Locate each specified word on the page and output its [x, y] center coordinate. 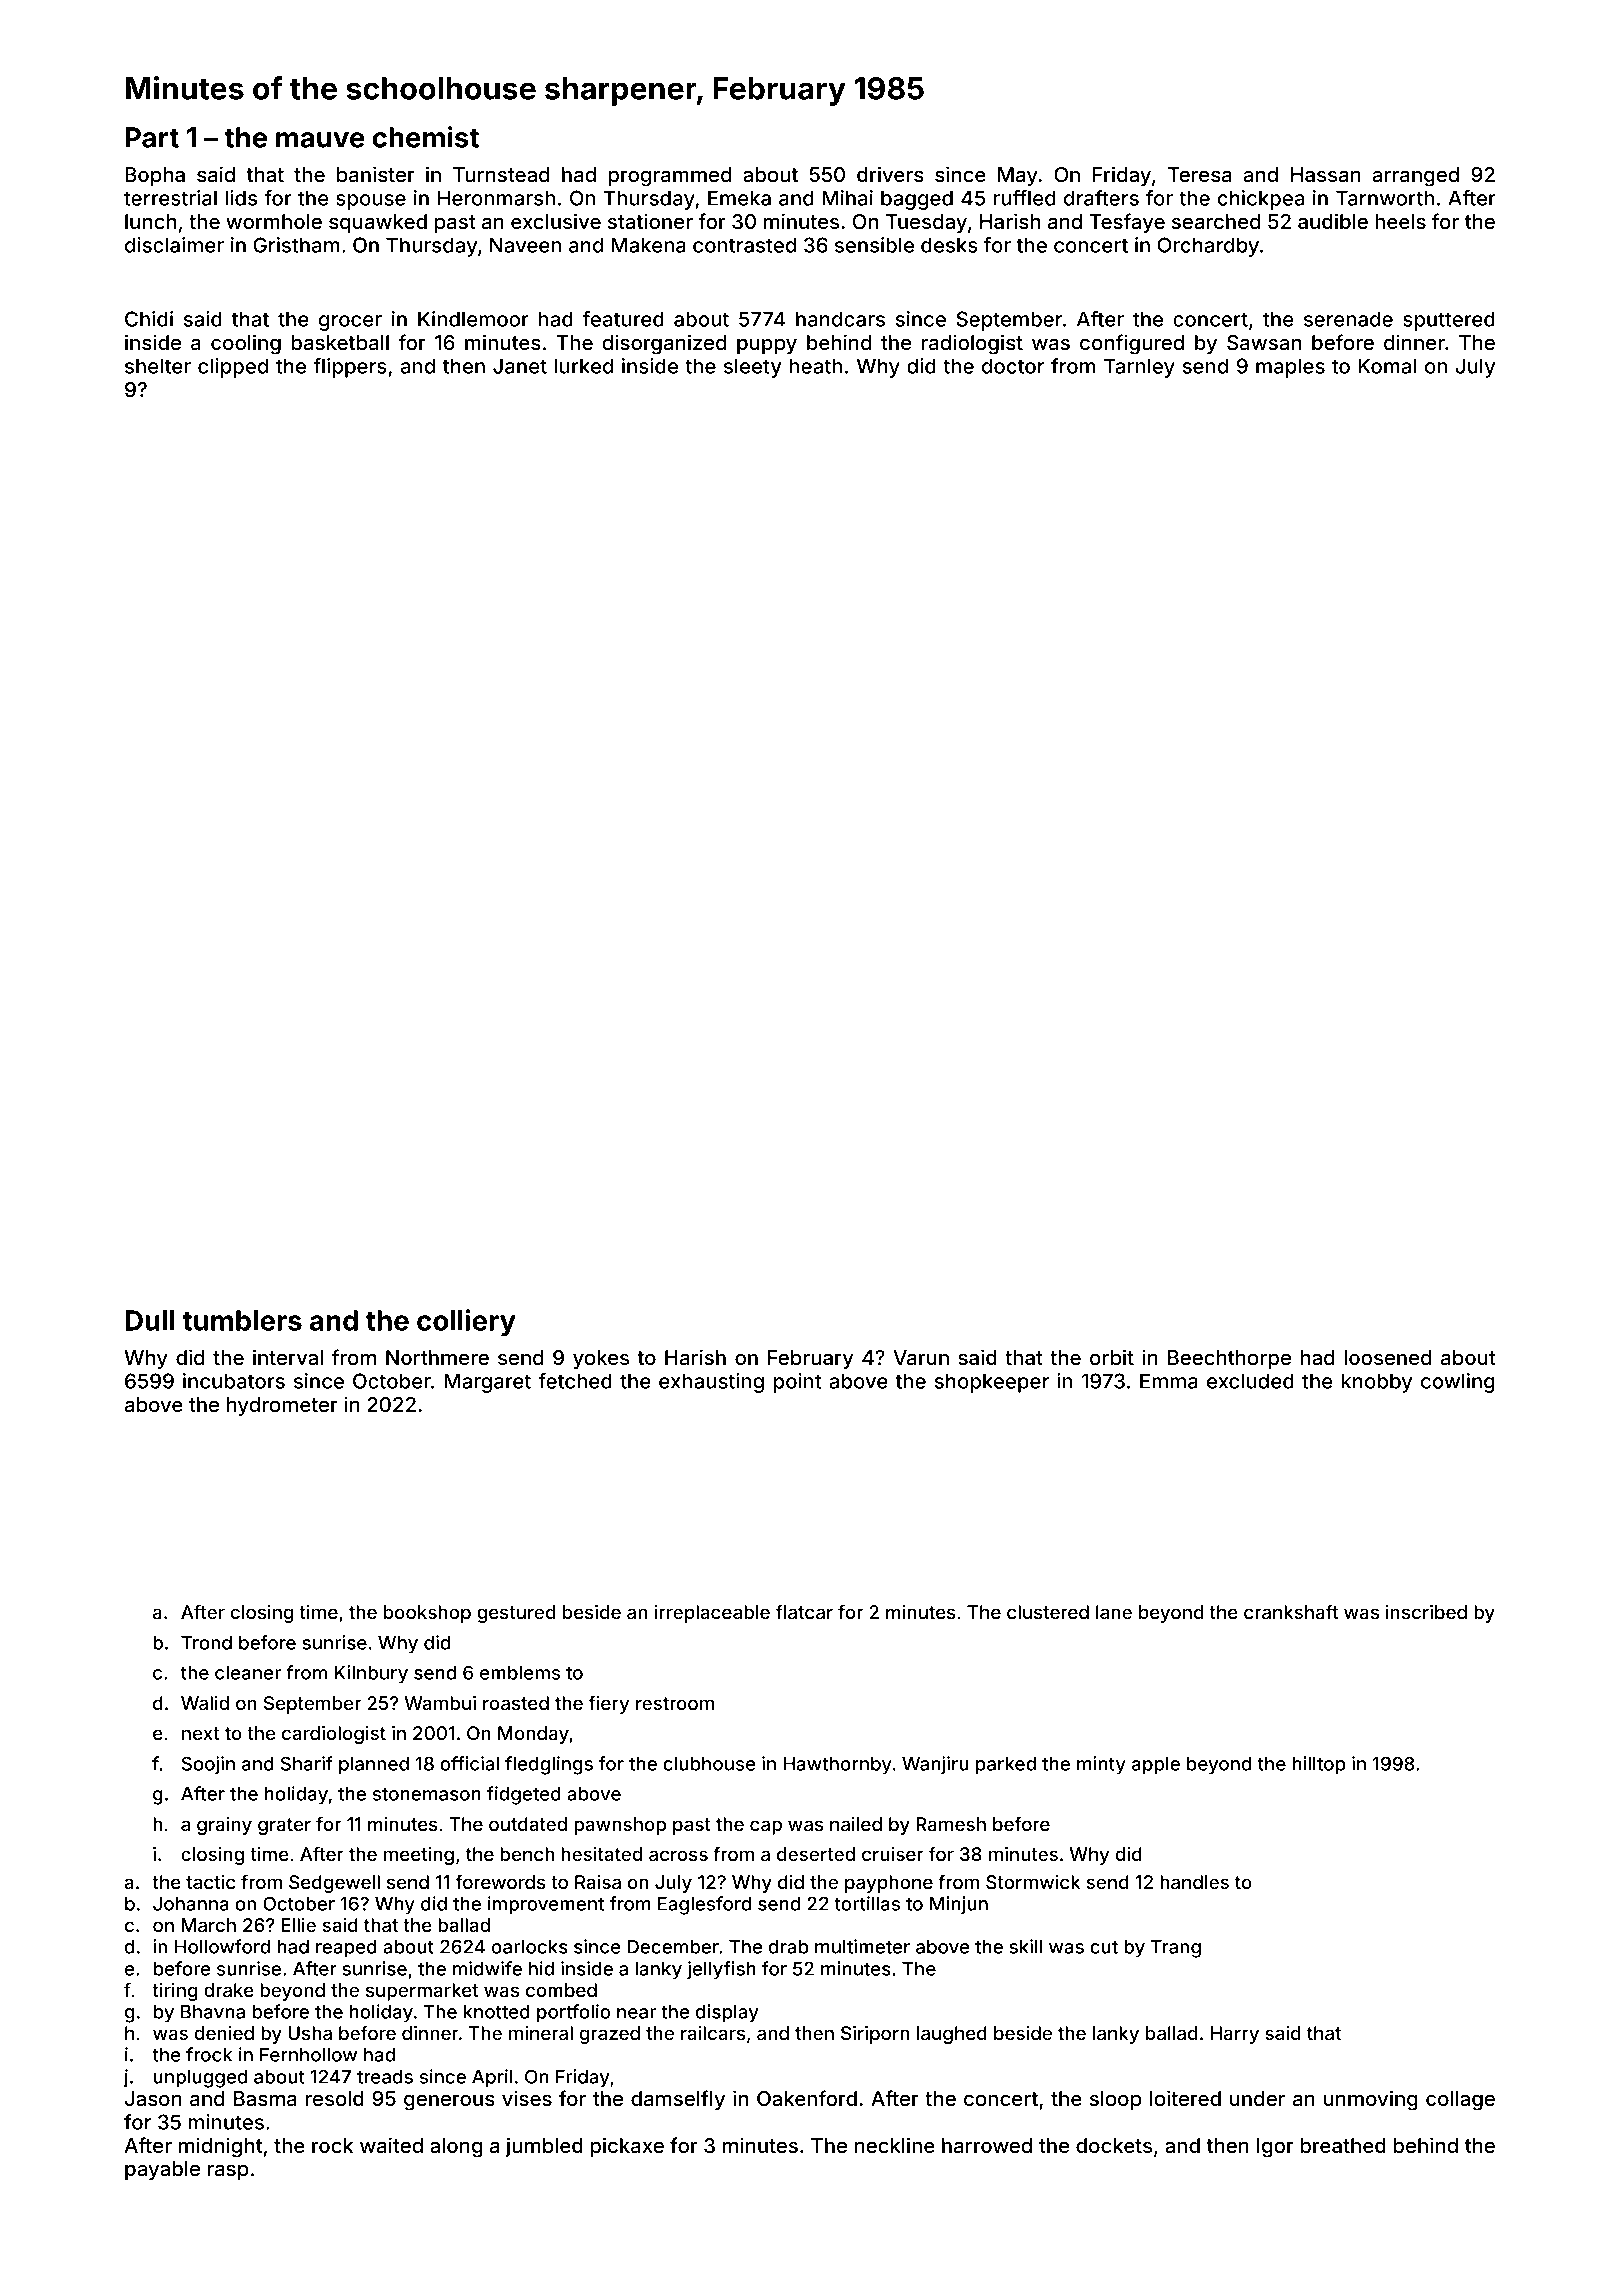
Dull [150, 1320]
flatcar [804, 1611]
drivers [890, 174]
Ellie [298, 1925]
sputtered [1449, 321]
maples [1290, 368]
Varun [921, 1357]
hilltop [1318, 1765]
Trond [206, 1643]
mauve [320, 140]
